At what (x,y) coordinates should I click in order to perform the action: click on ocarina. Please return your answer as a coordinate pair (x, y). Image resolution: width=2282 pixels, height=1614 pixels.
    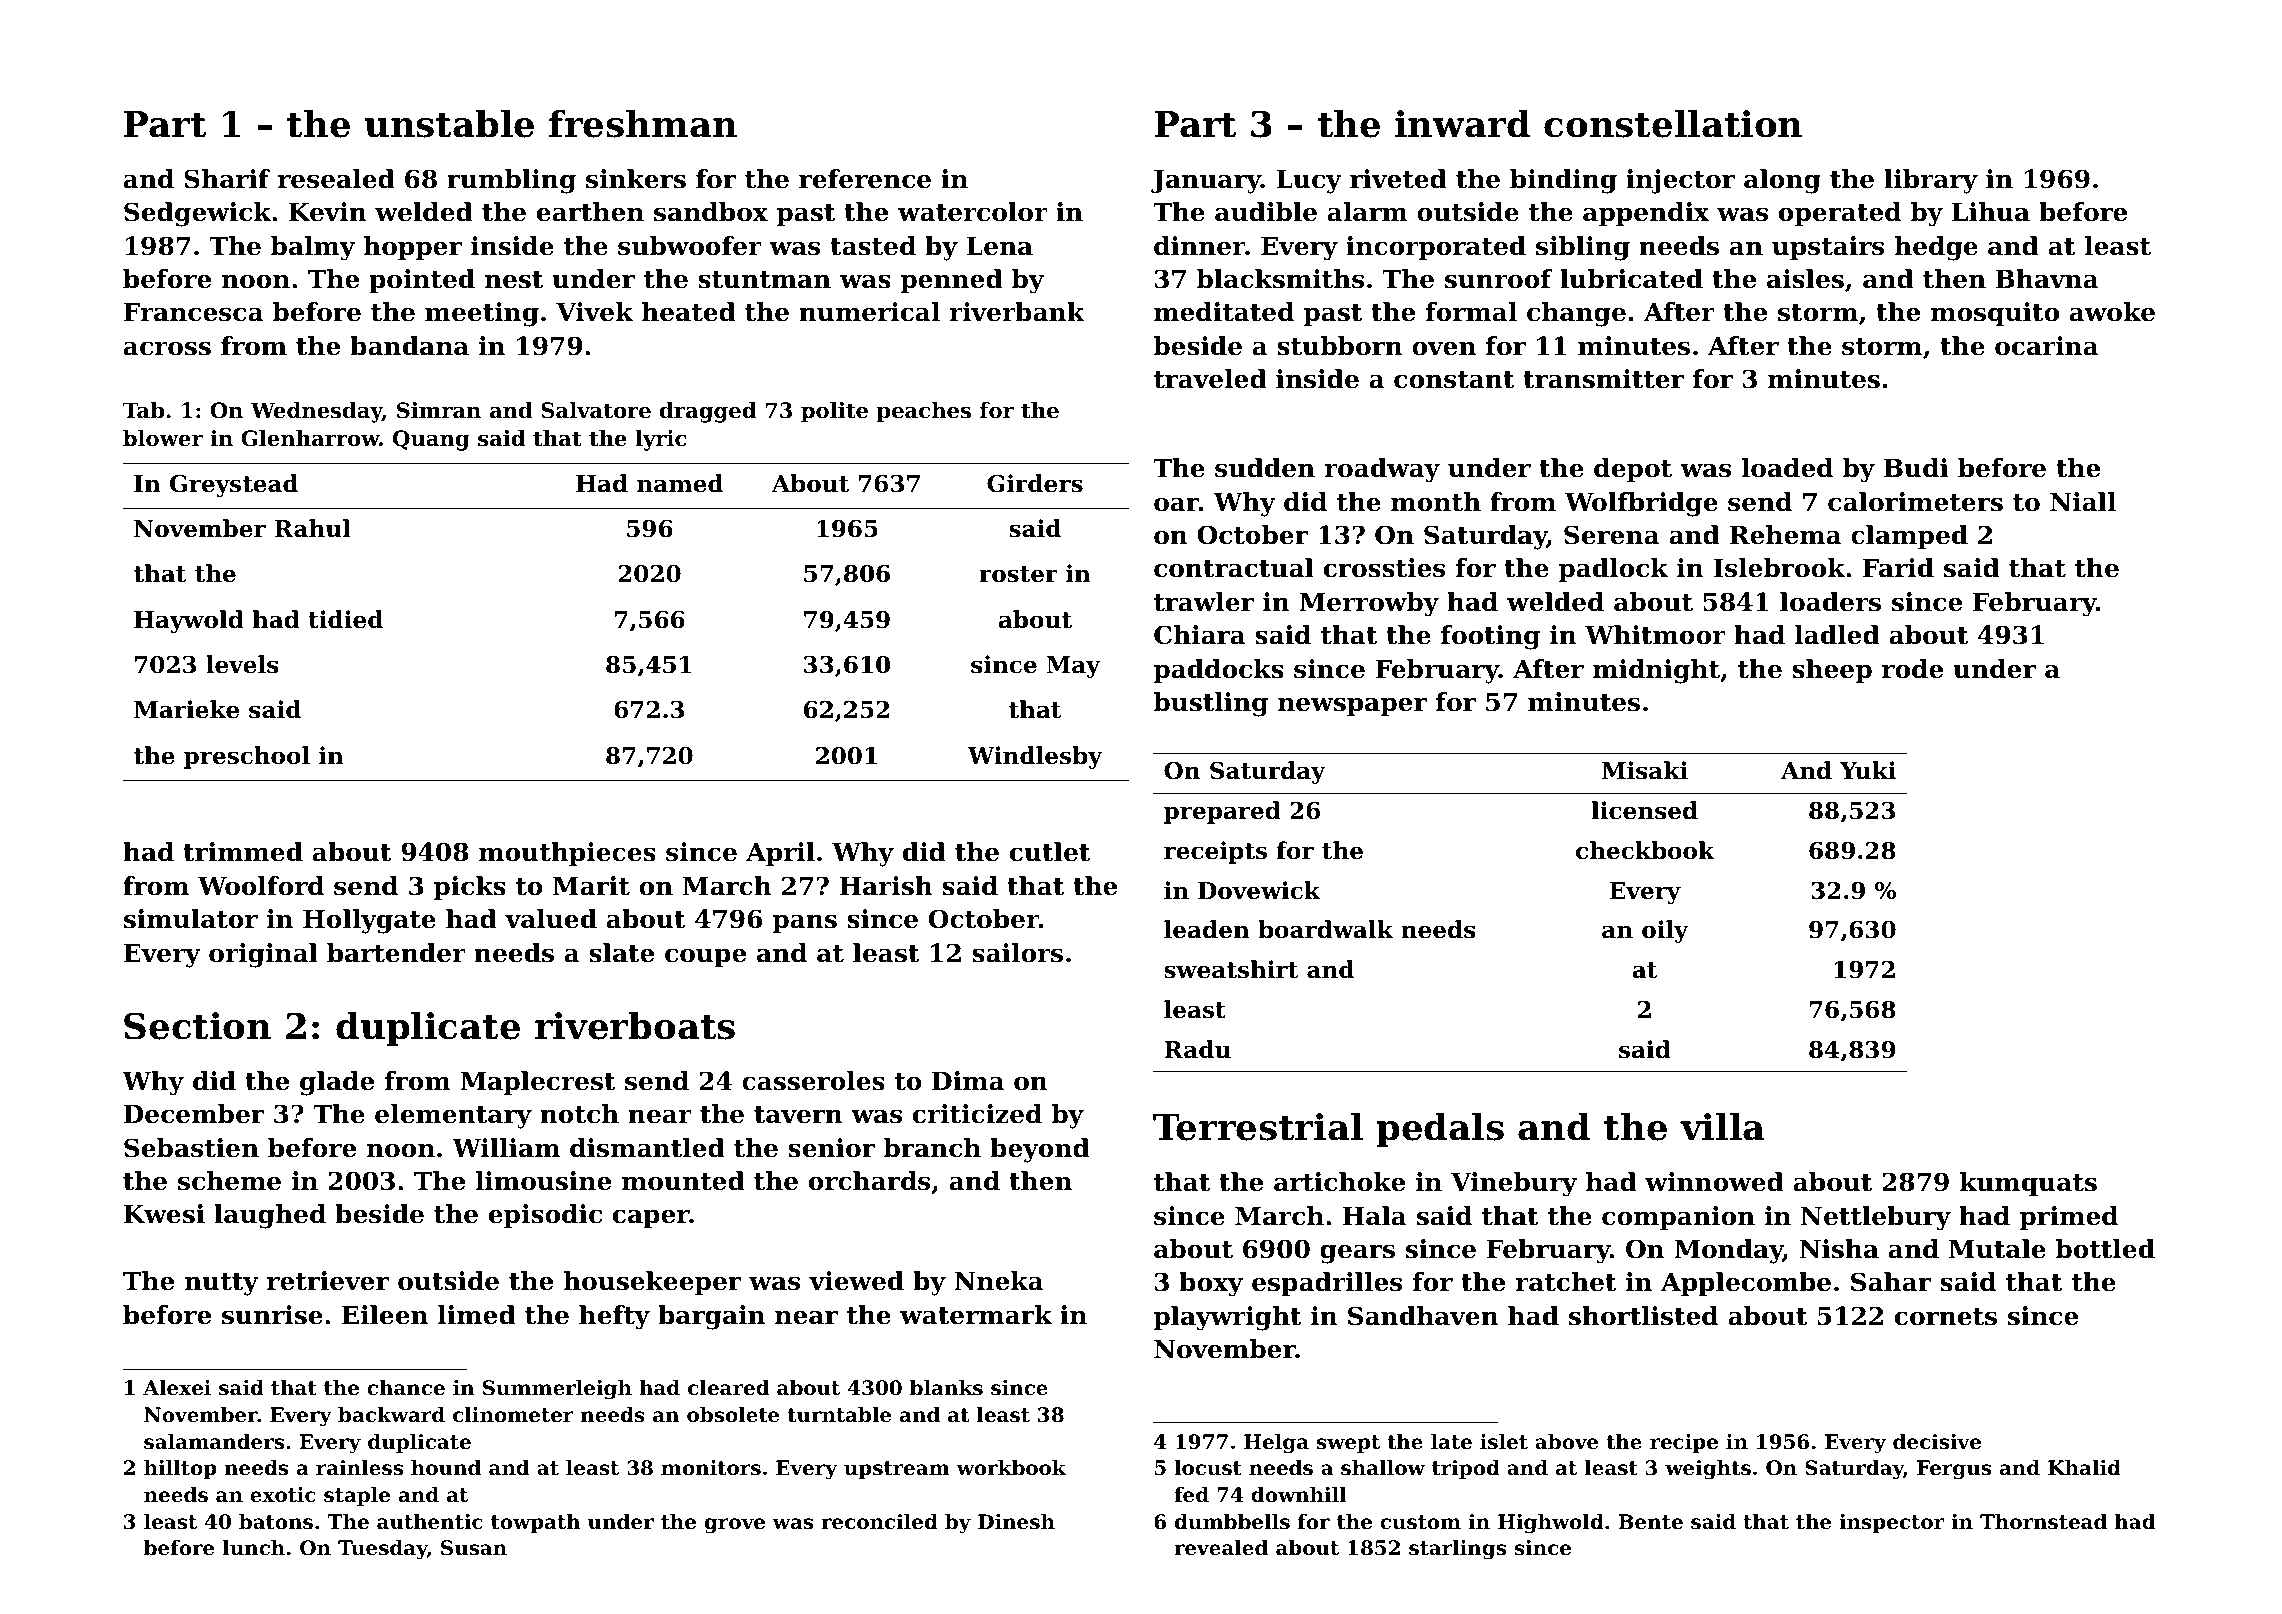
    Looking at the image, I should click on (2047, 346).
